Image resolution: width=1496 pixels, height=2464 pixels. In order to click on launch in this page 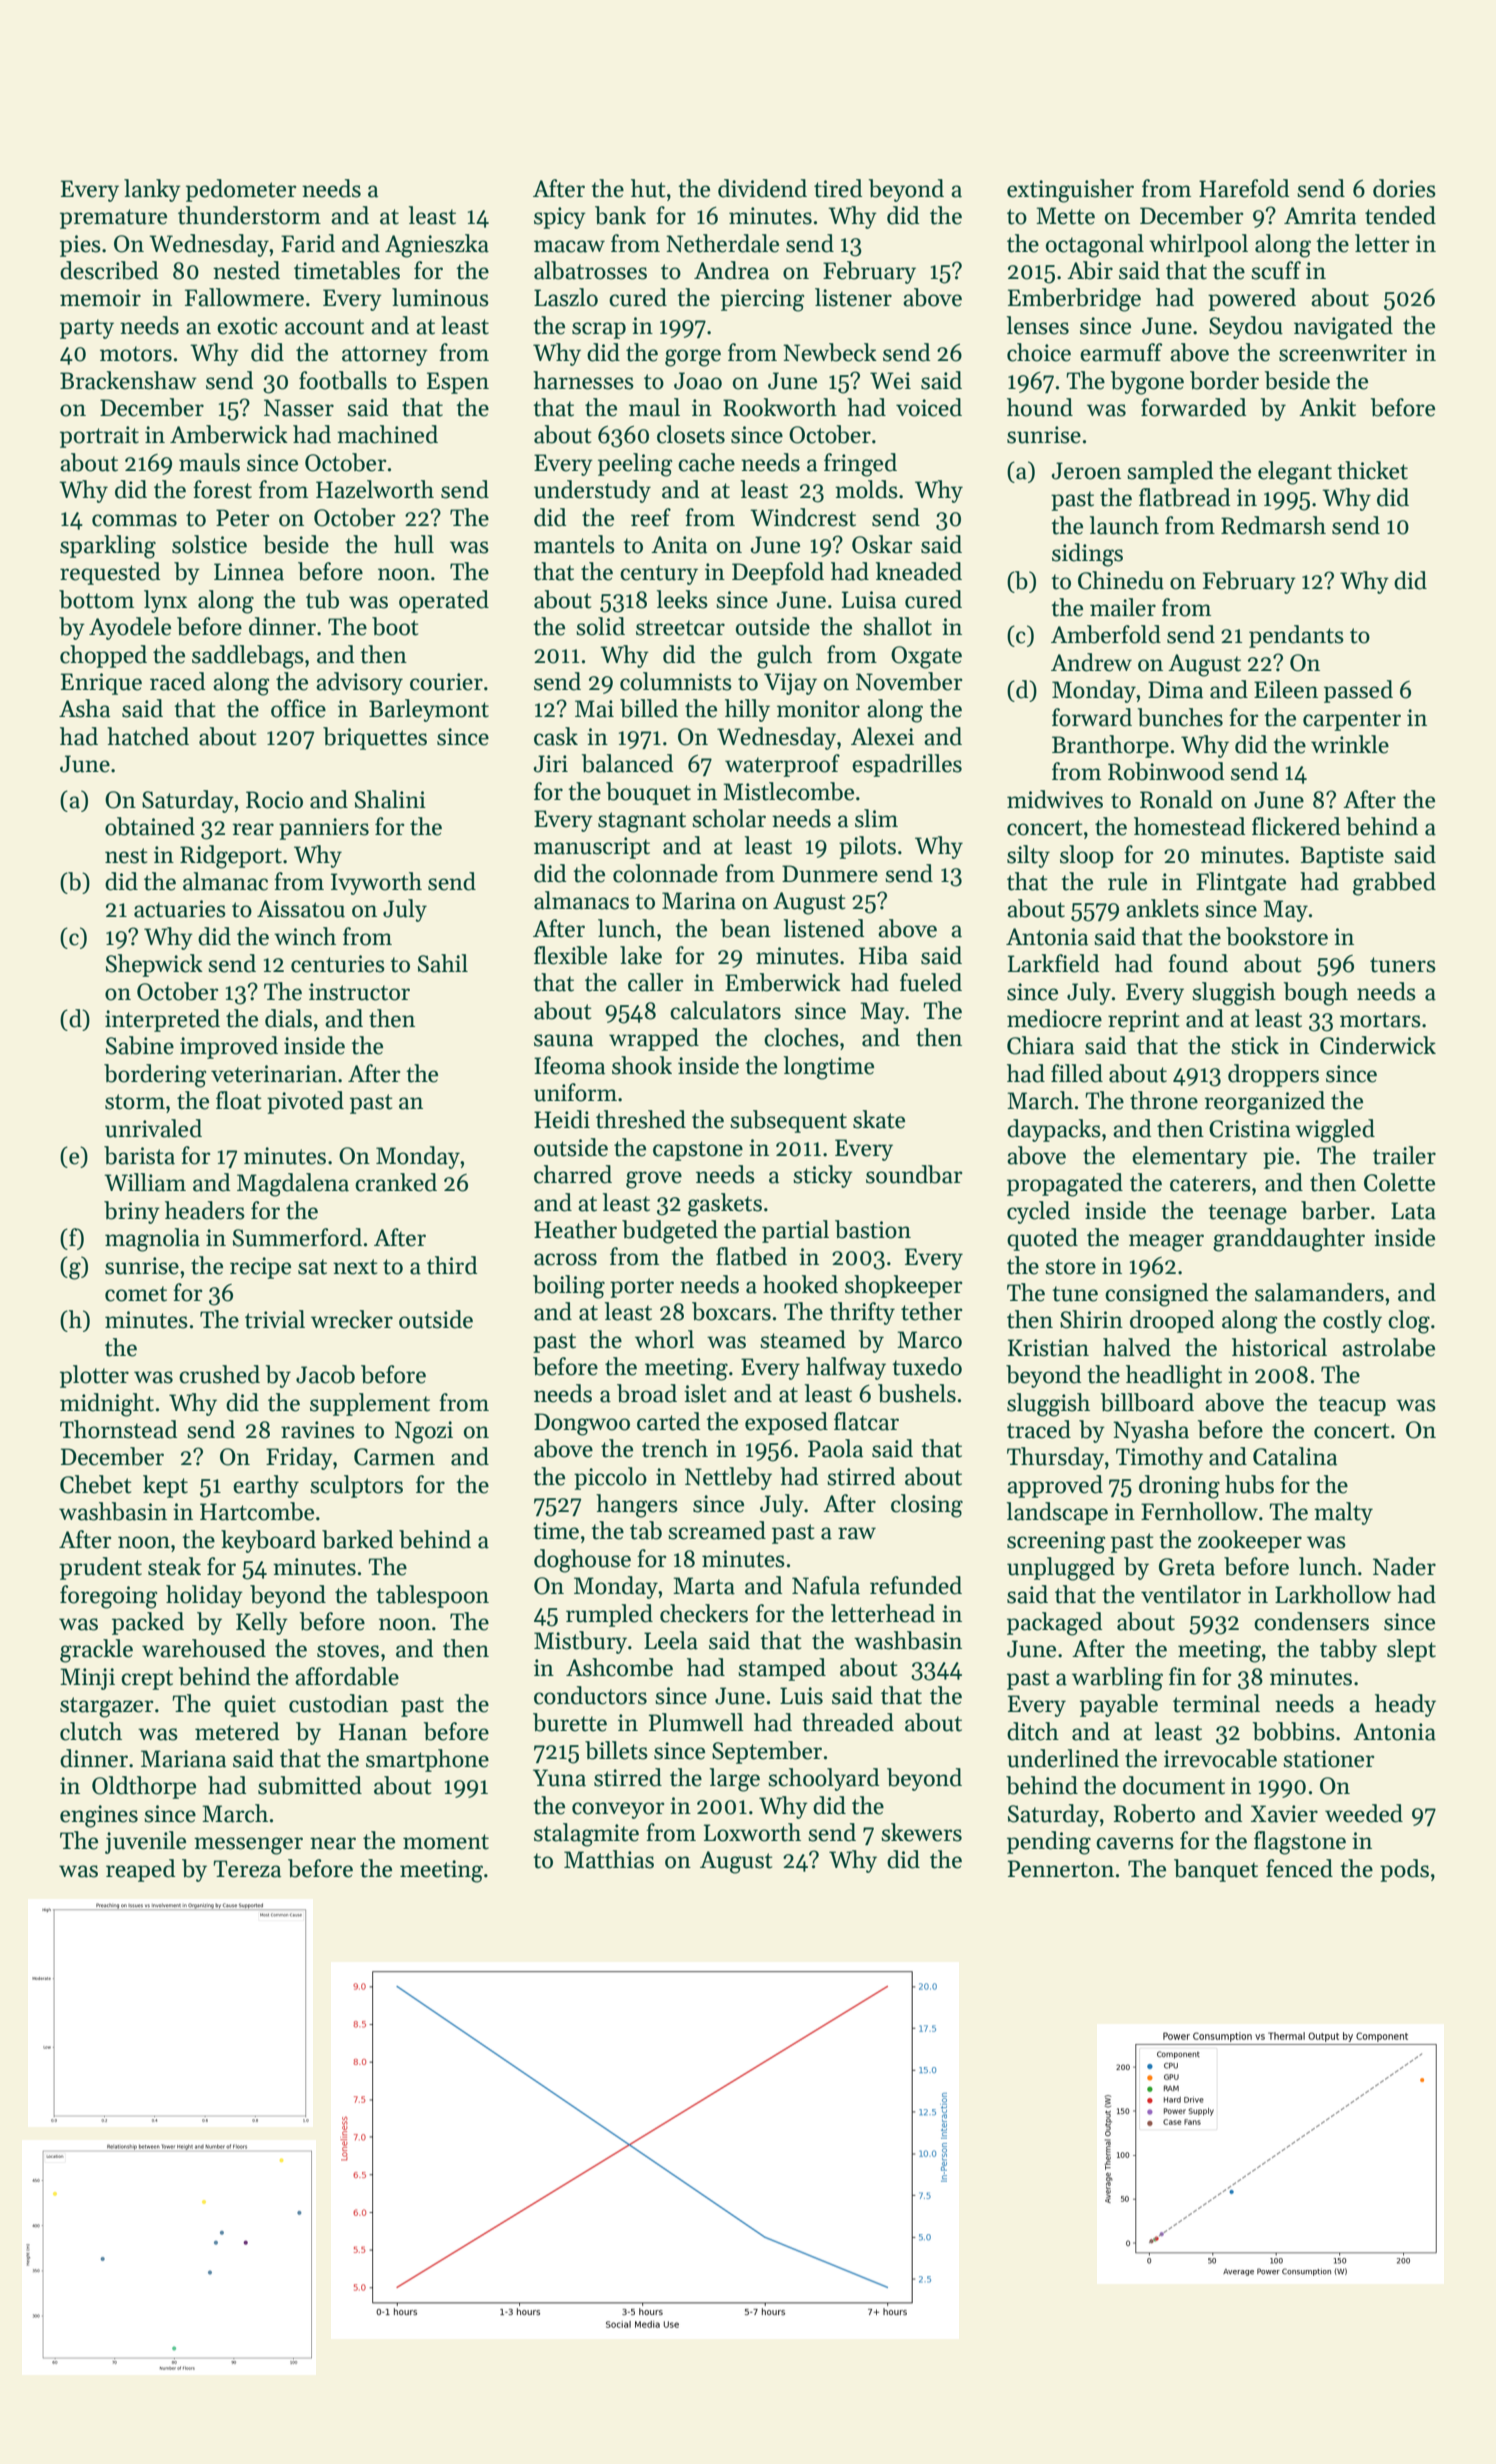, I will do `click(1124, 525)`.
